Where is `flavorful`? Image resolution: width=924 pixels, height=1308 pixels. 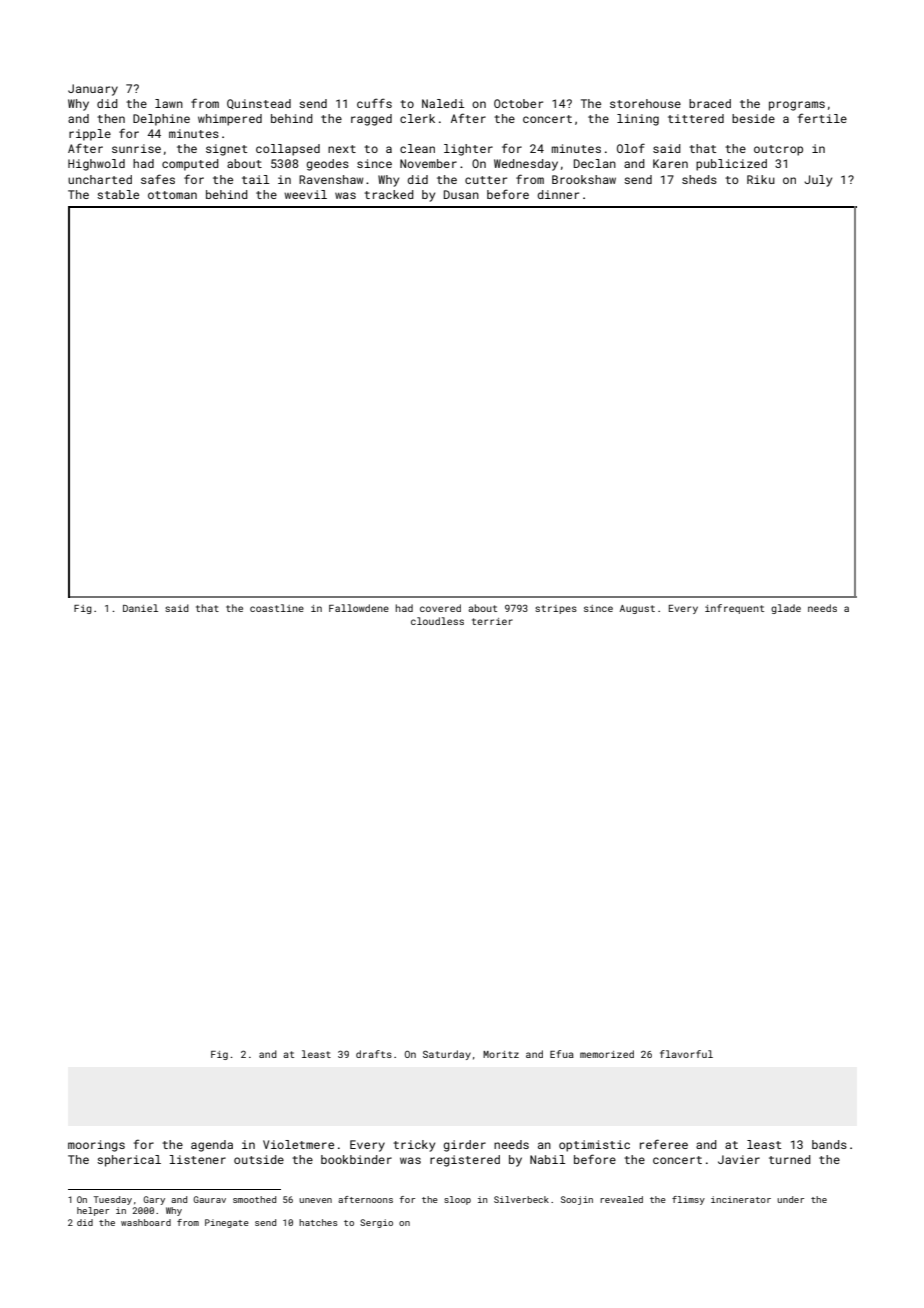
flavorful is located at coordinates (686, 1054).
